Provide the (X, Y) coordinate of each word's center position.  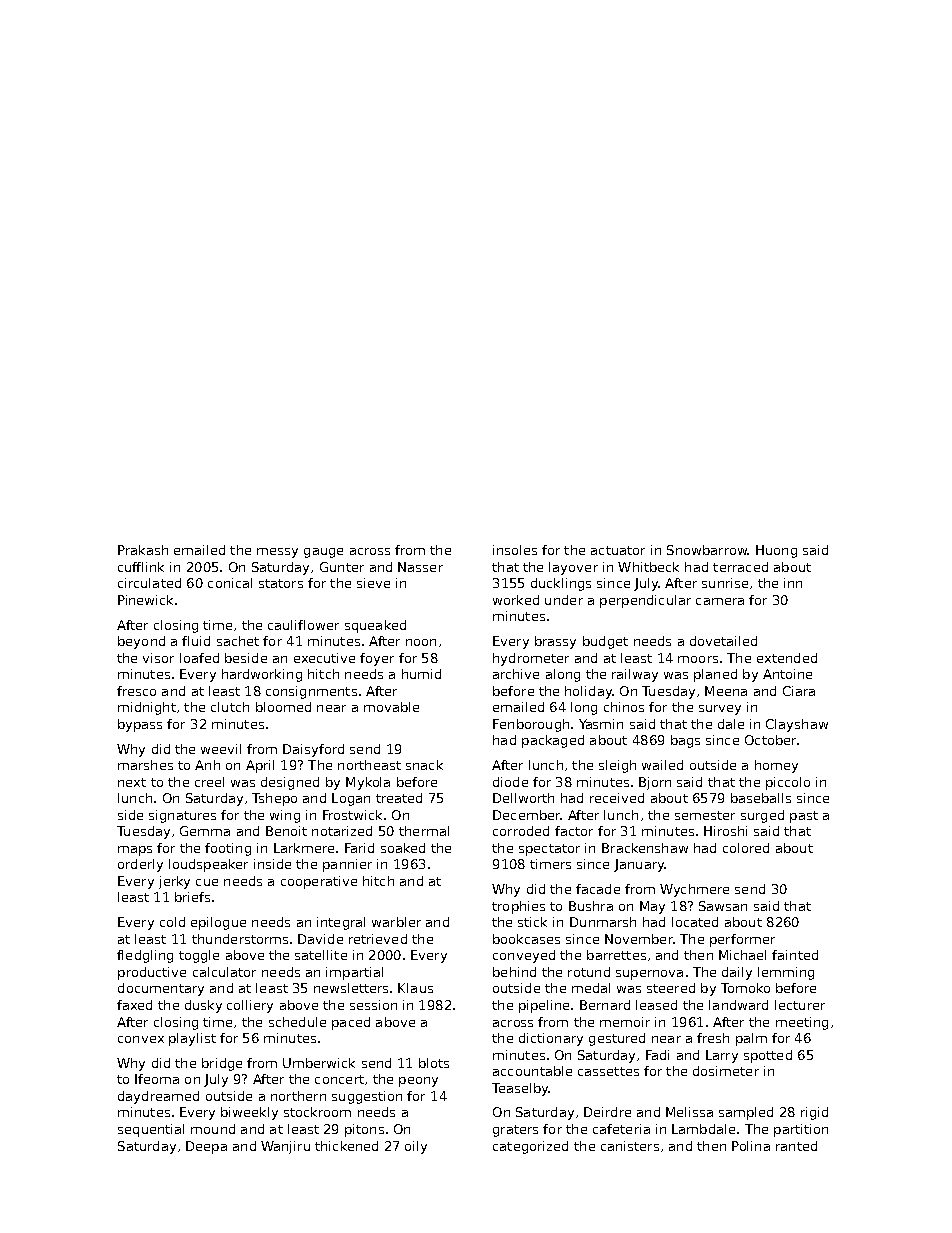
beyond (141, 642)
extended (787, 658)
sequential (151, 1130)
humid (421, 674)
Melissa (689, 1112)
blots (434, 1063)
